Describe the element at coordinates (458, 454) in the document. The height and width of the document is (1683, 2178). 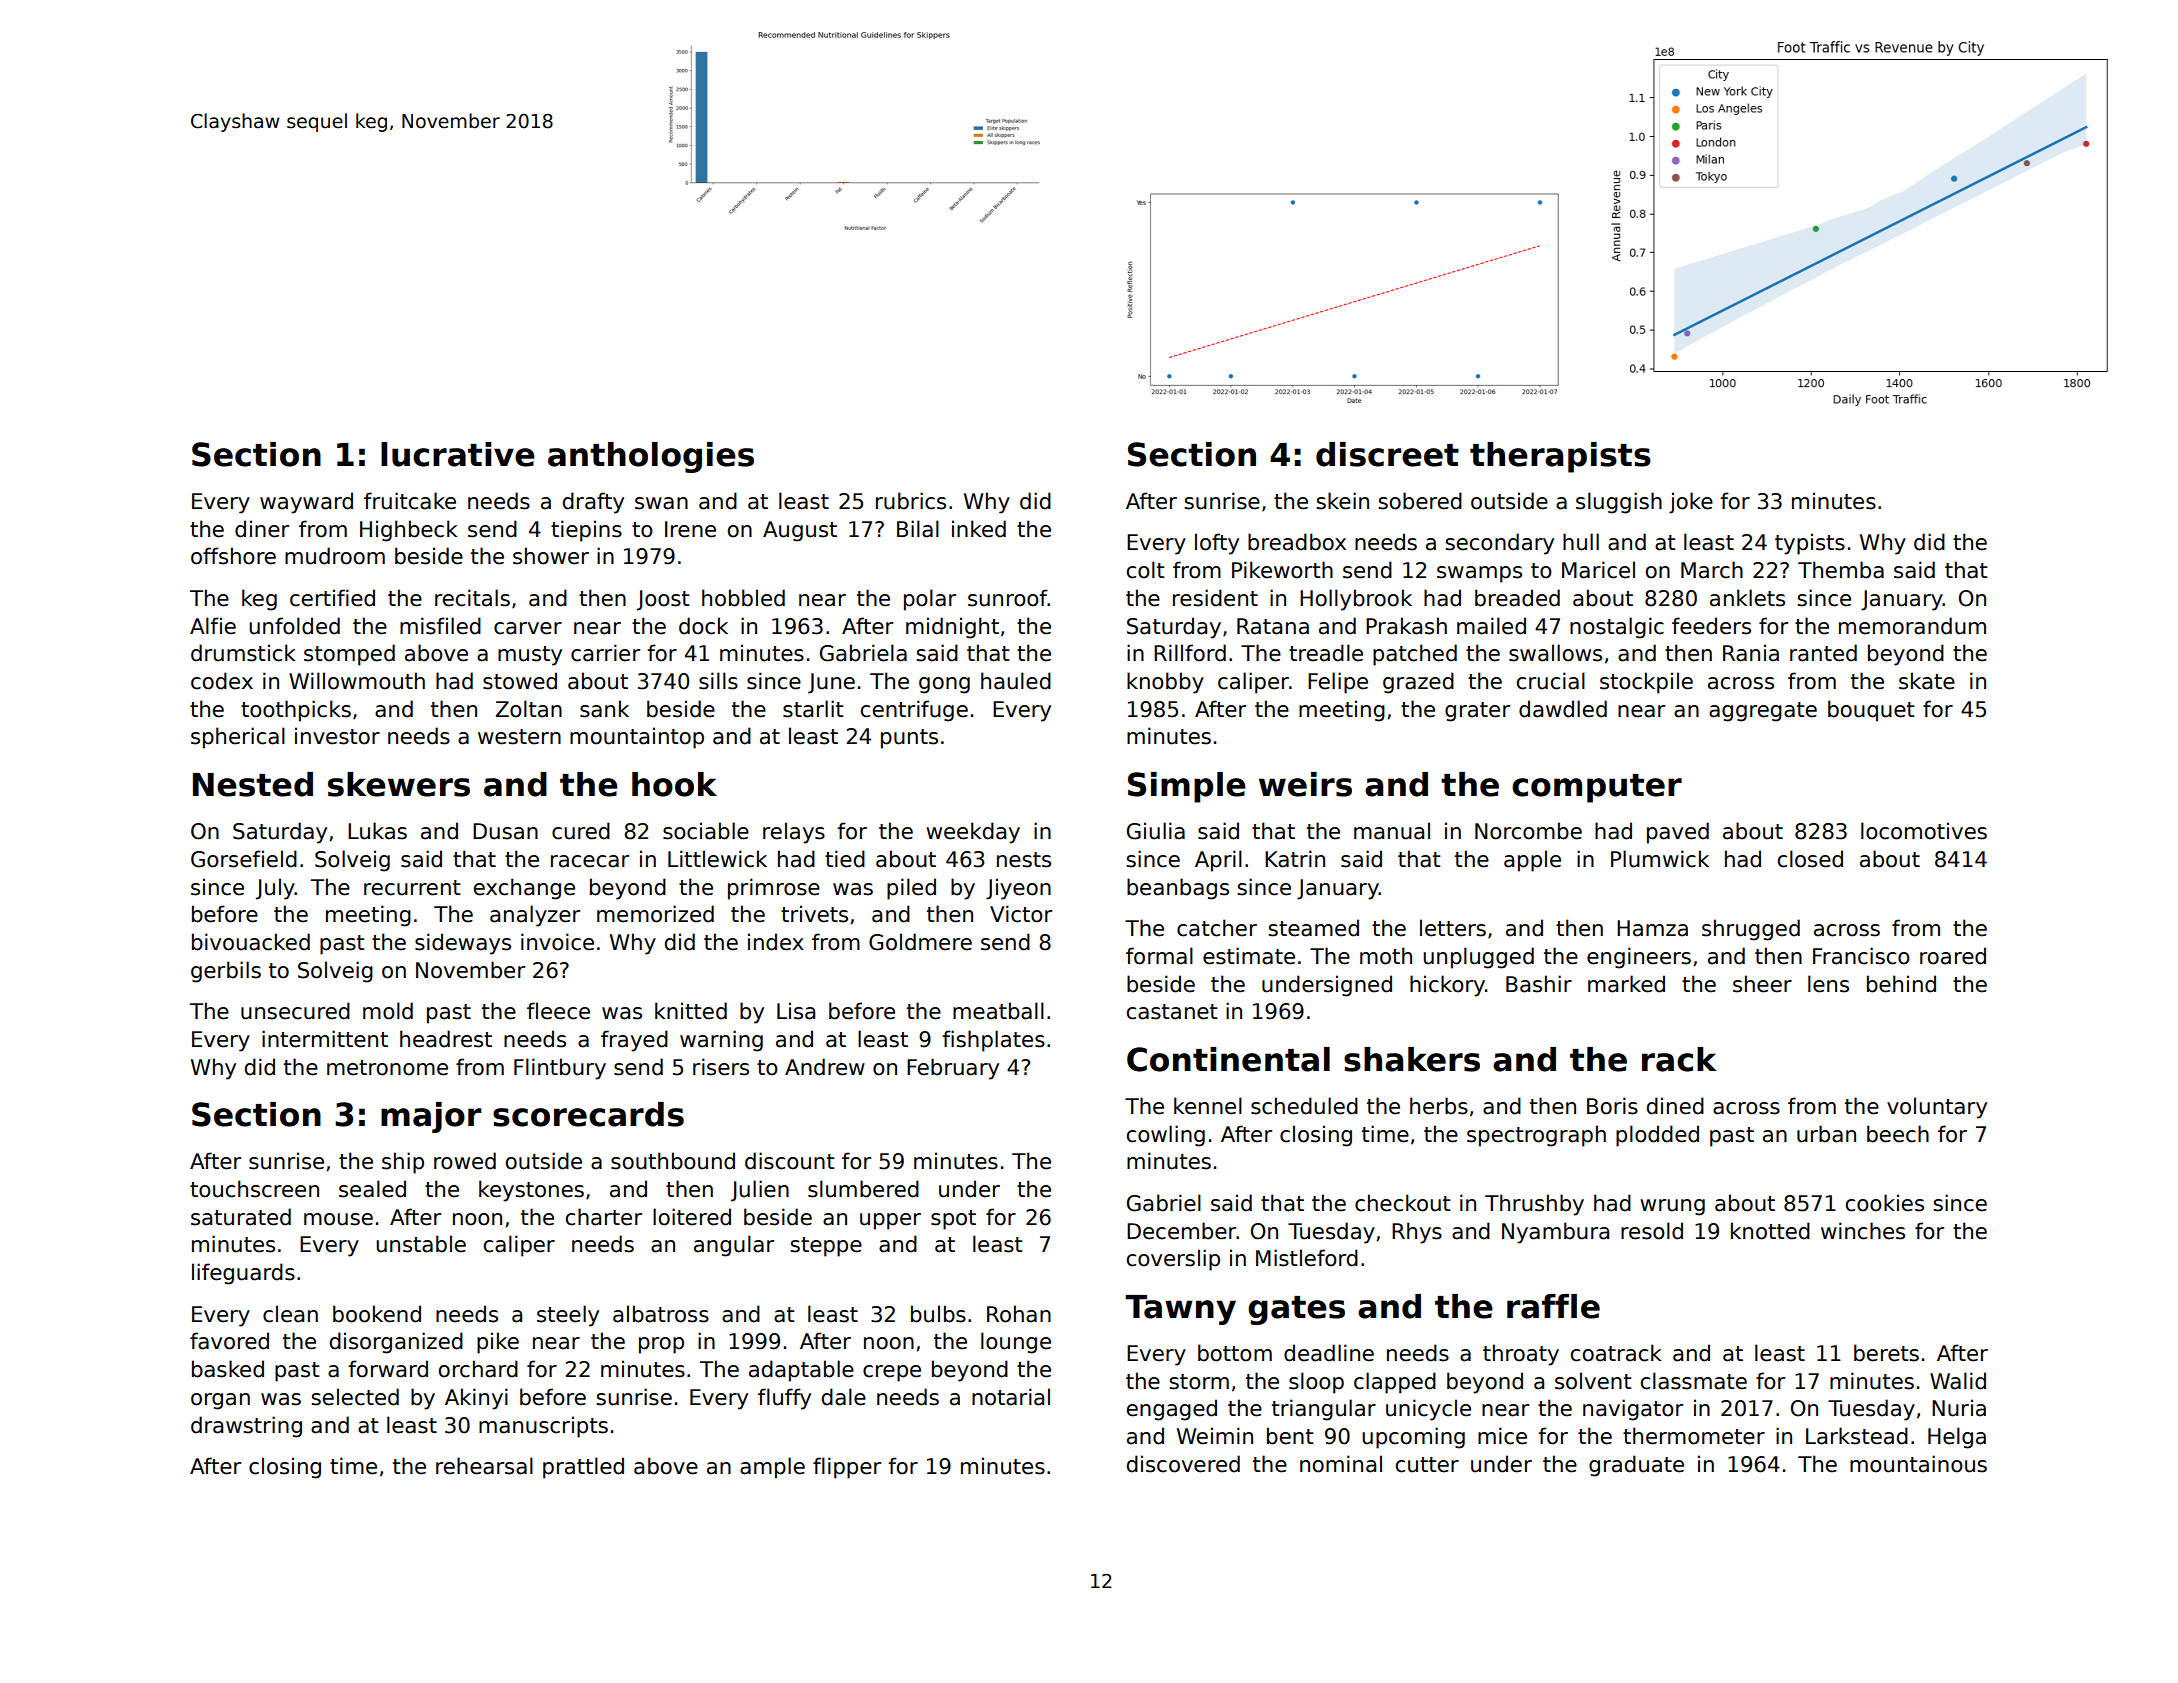
I see `lucrative` at that location.
